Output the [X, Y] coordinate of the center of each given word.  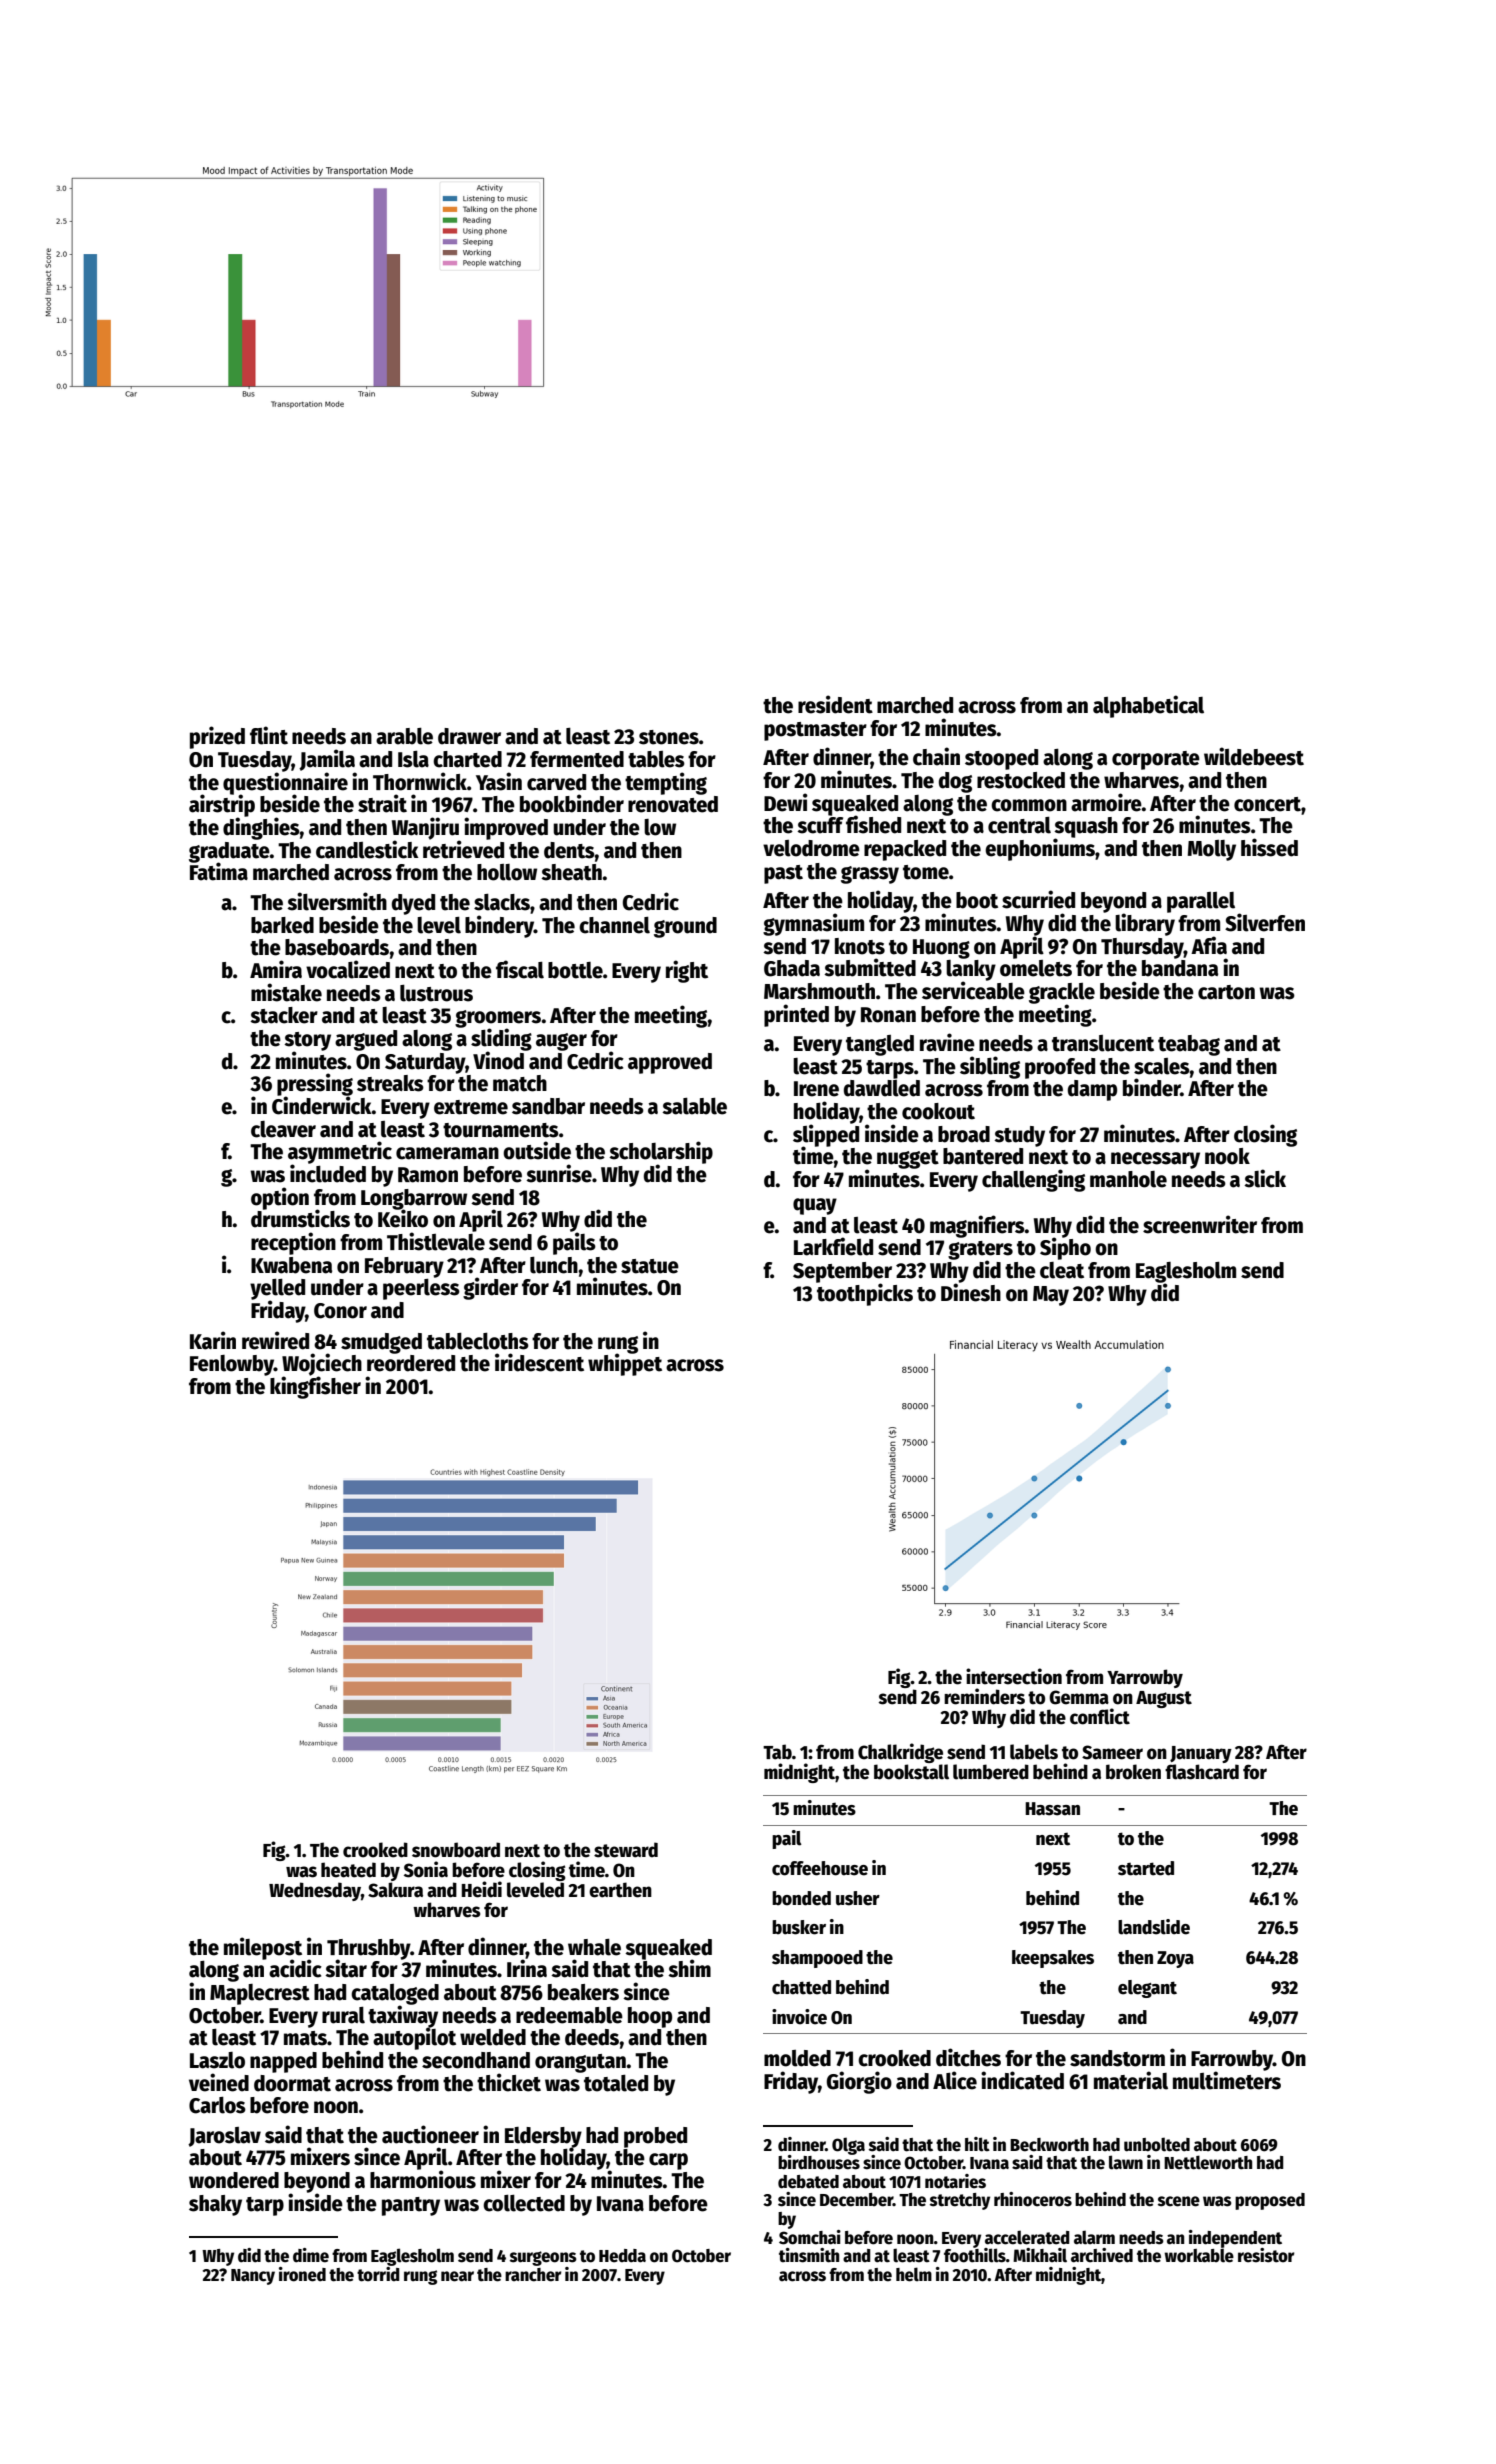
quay [815, 1206]
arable [404, 736]
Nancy [253, 2277]
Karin [213, 1340]
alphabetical [1148, 706]
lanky [971, 970]
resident [835, 704]
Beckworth [1049, 2145]
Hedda [622, 2256]
